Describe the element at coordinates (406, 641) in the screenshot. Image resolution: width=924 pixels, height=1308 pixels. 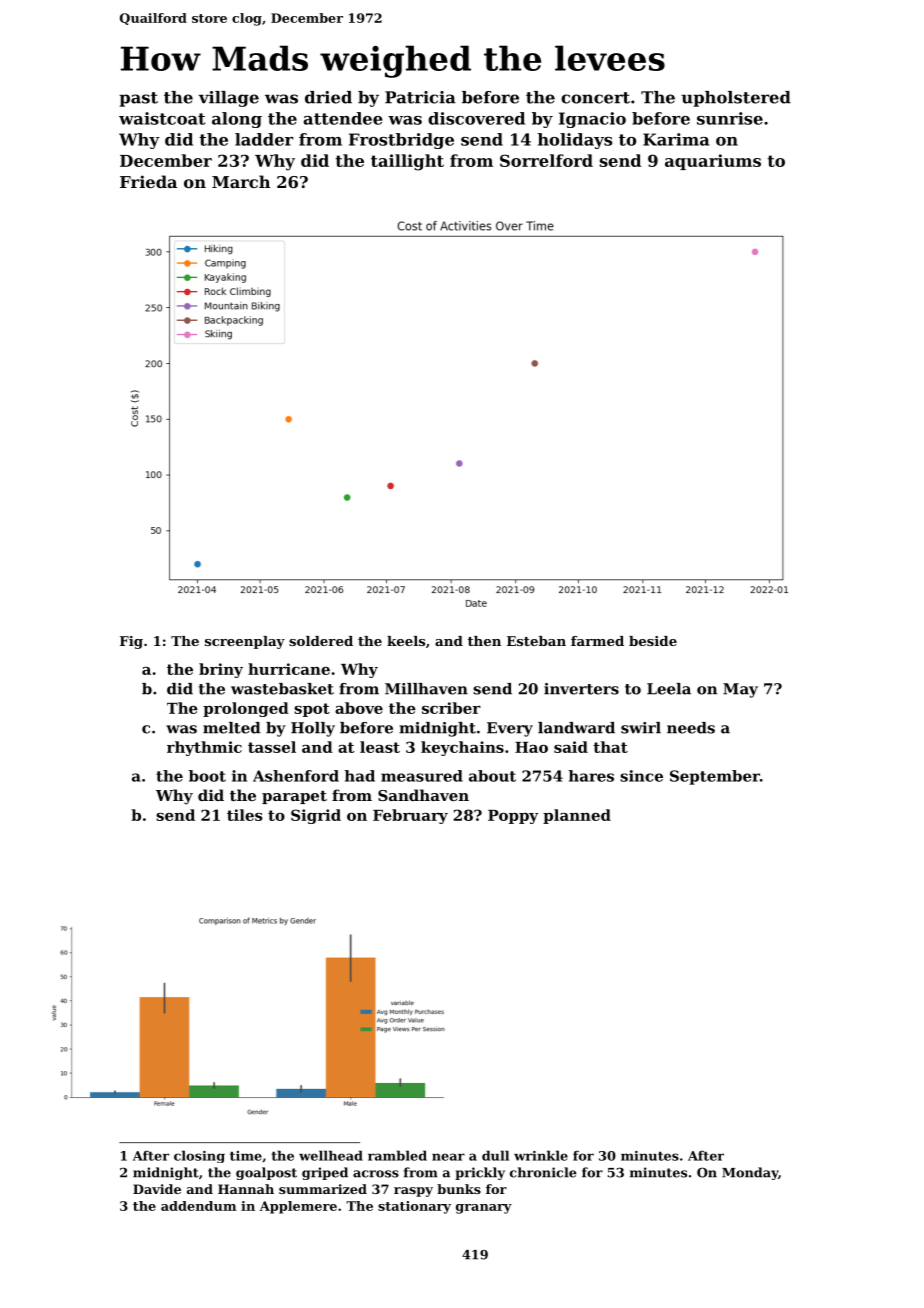
I see `keels` at that location.
